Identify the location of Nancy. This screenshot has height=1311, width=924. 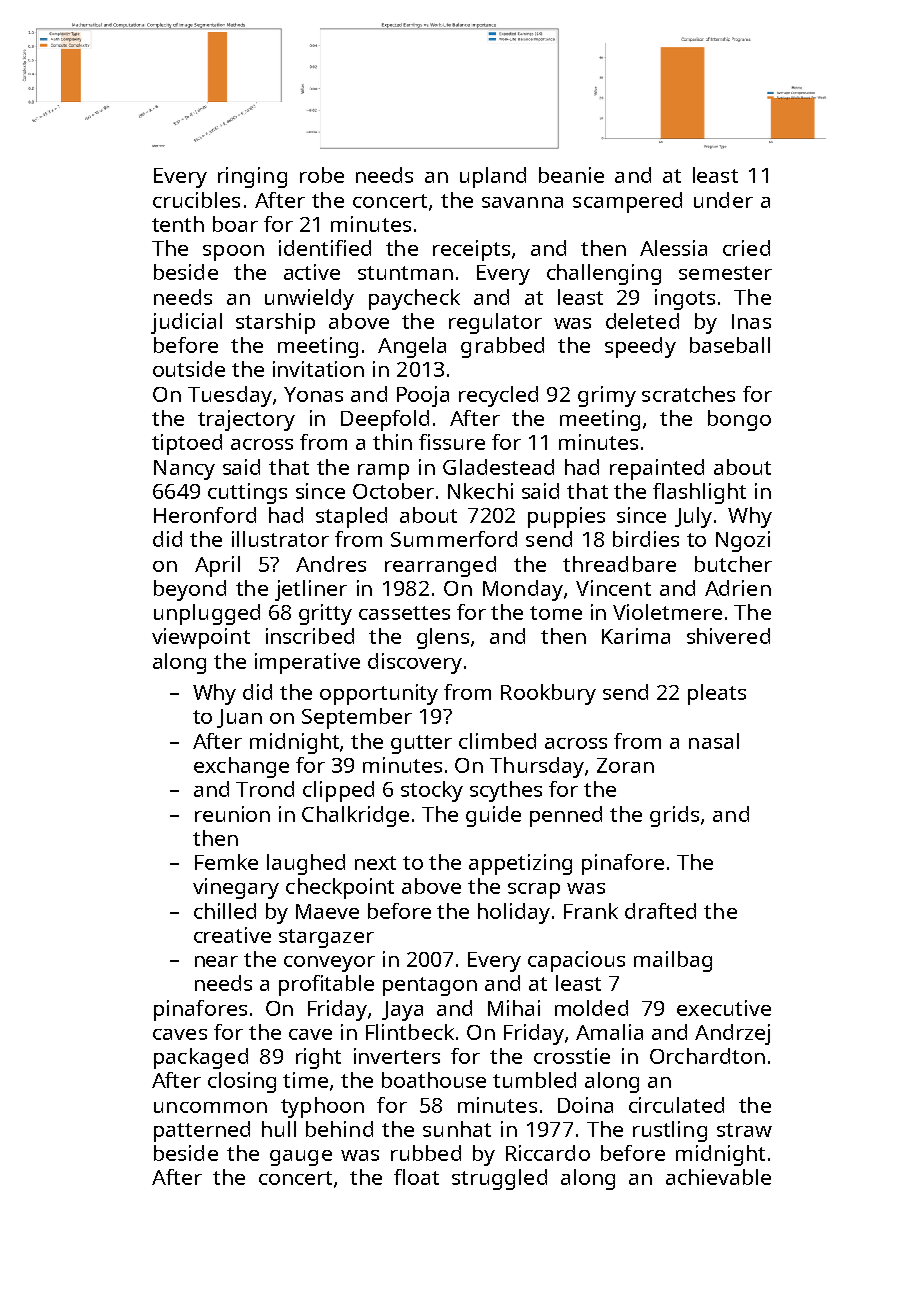
(184, 470).
